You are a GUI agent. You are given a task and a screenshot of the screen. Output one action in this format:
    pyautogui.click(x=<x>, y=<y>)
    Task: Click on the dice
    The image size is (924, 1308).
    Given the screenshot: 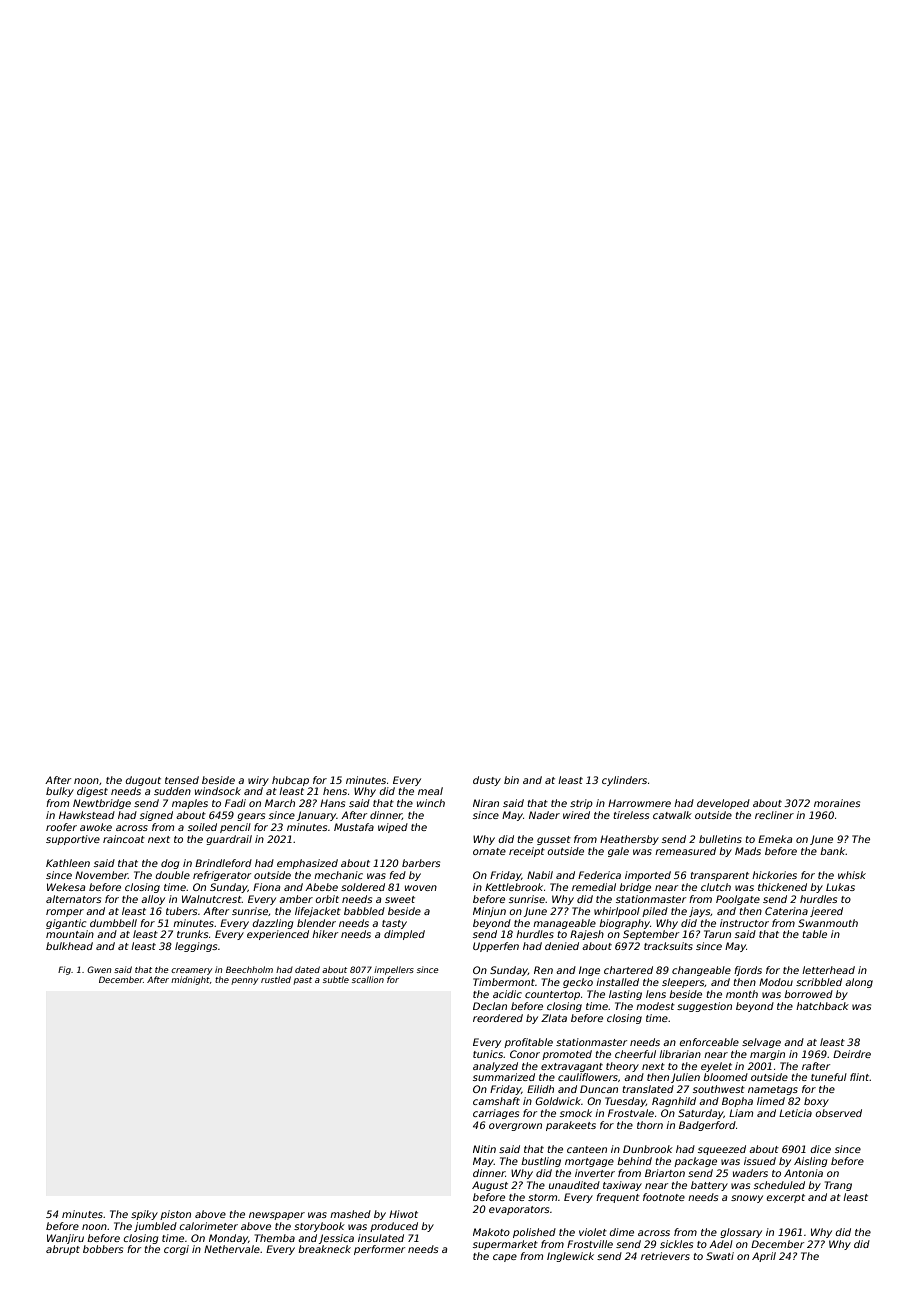 What is the action you would take?
    pyautogui.click(x=821, y=1149)
